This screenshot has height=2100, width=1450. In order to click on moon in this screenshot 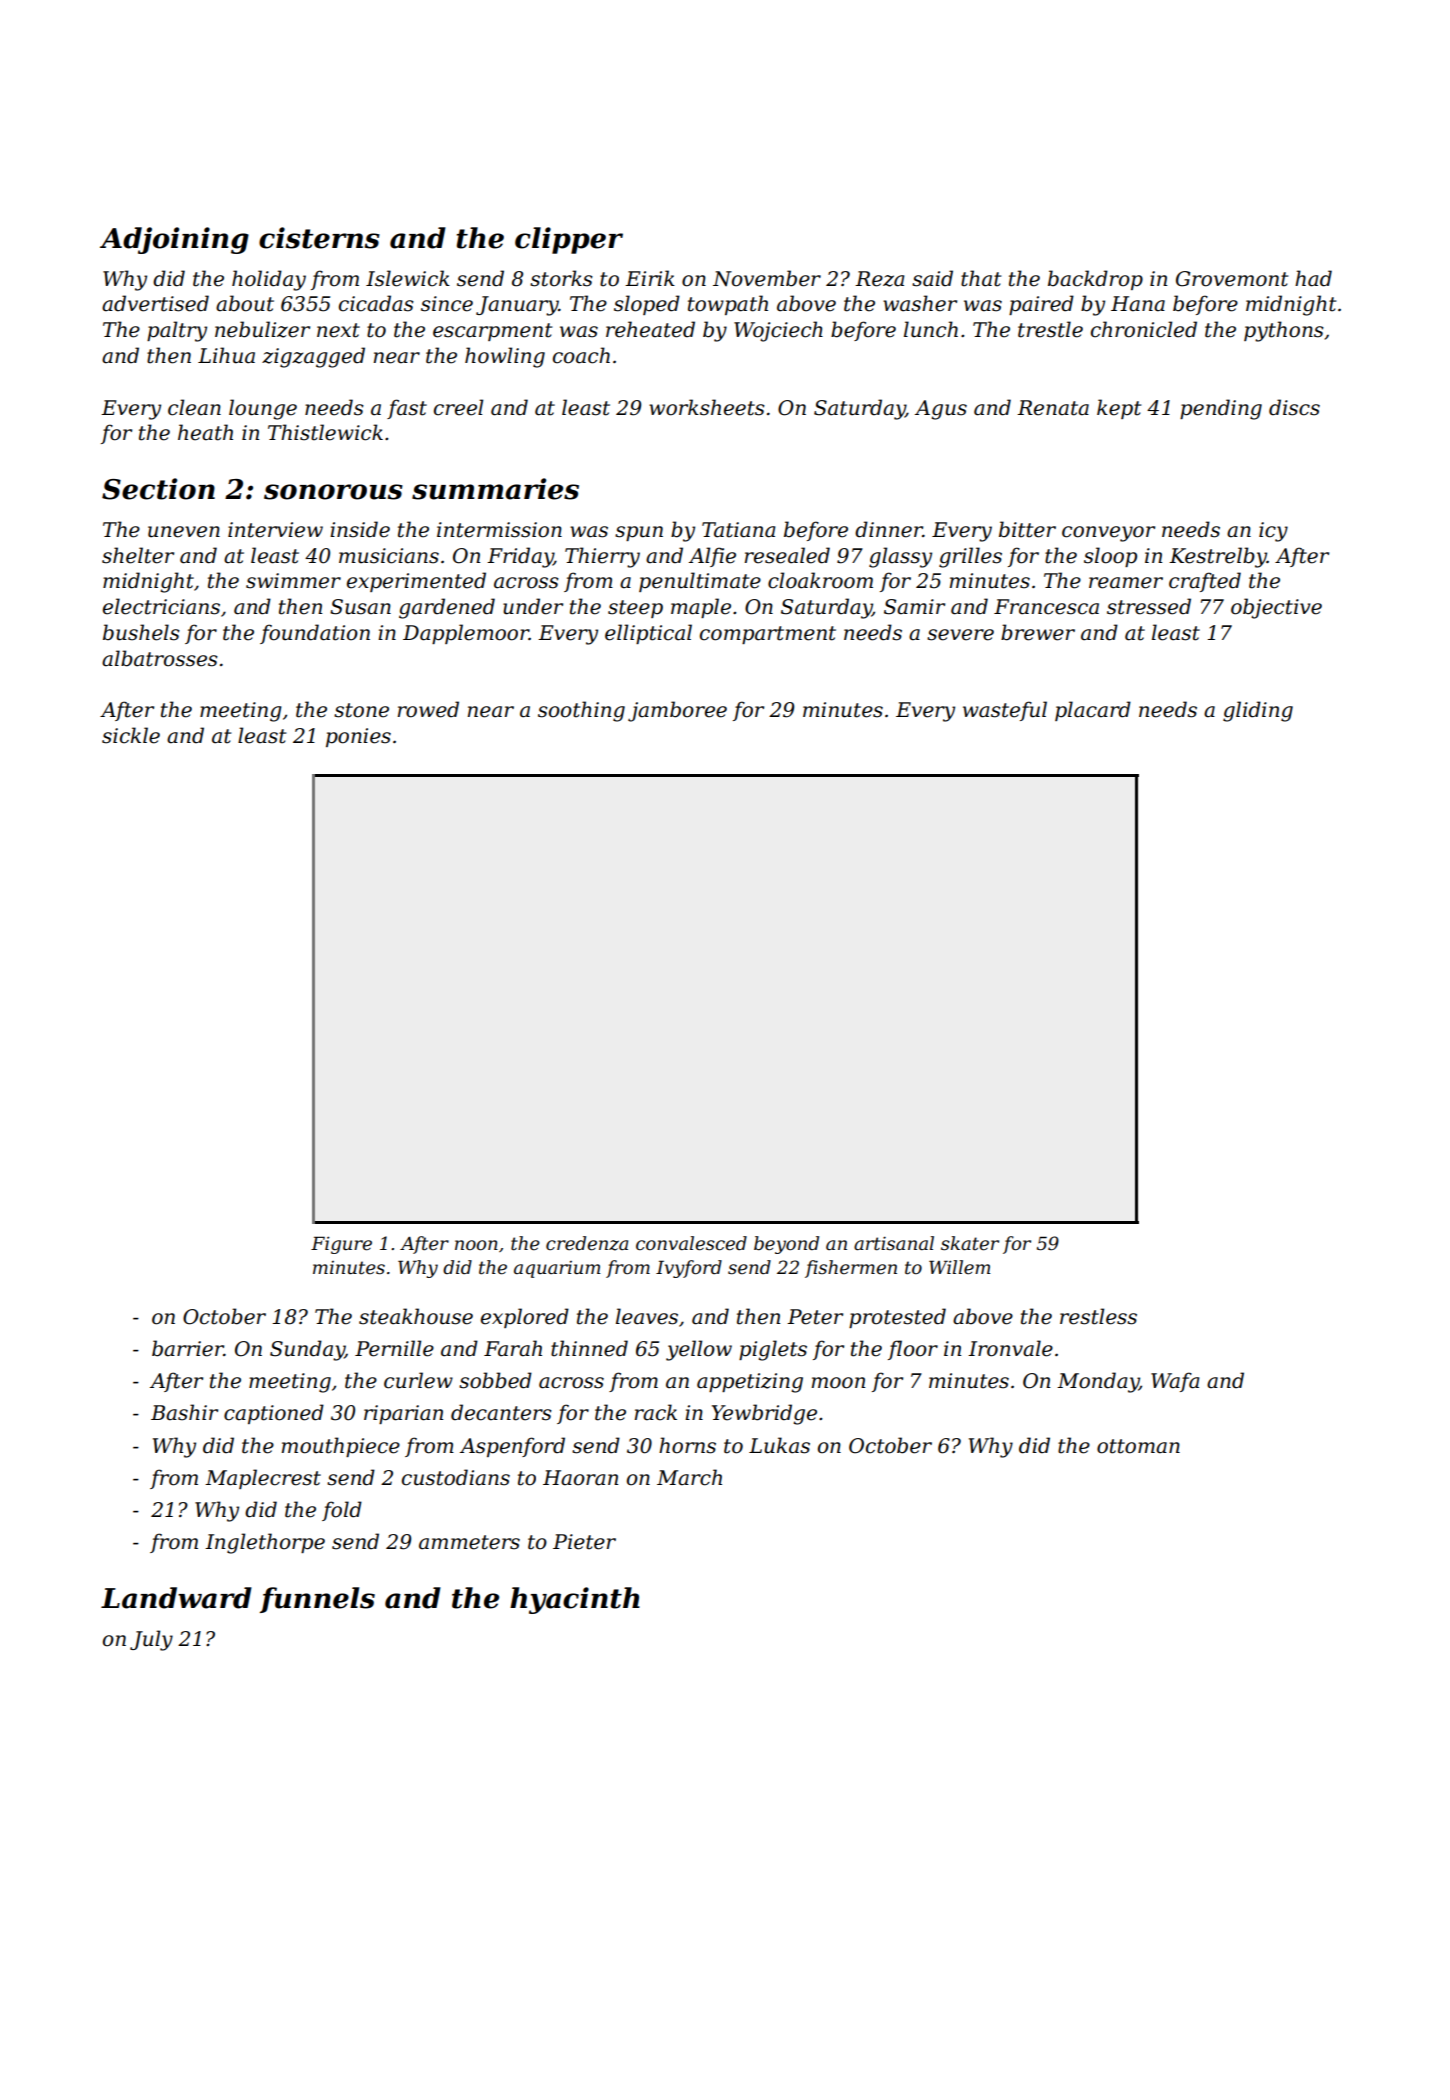, I will do `click(838, 1383)`.
